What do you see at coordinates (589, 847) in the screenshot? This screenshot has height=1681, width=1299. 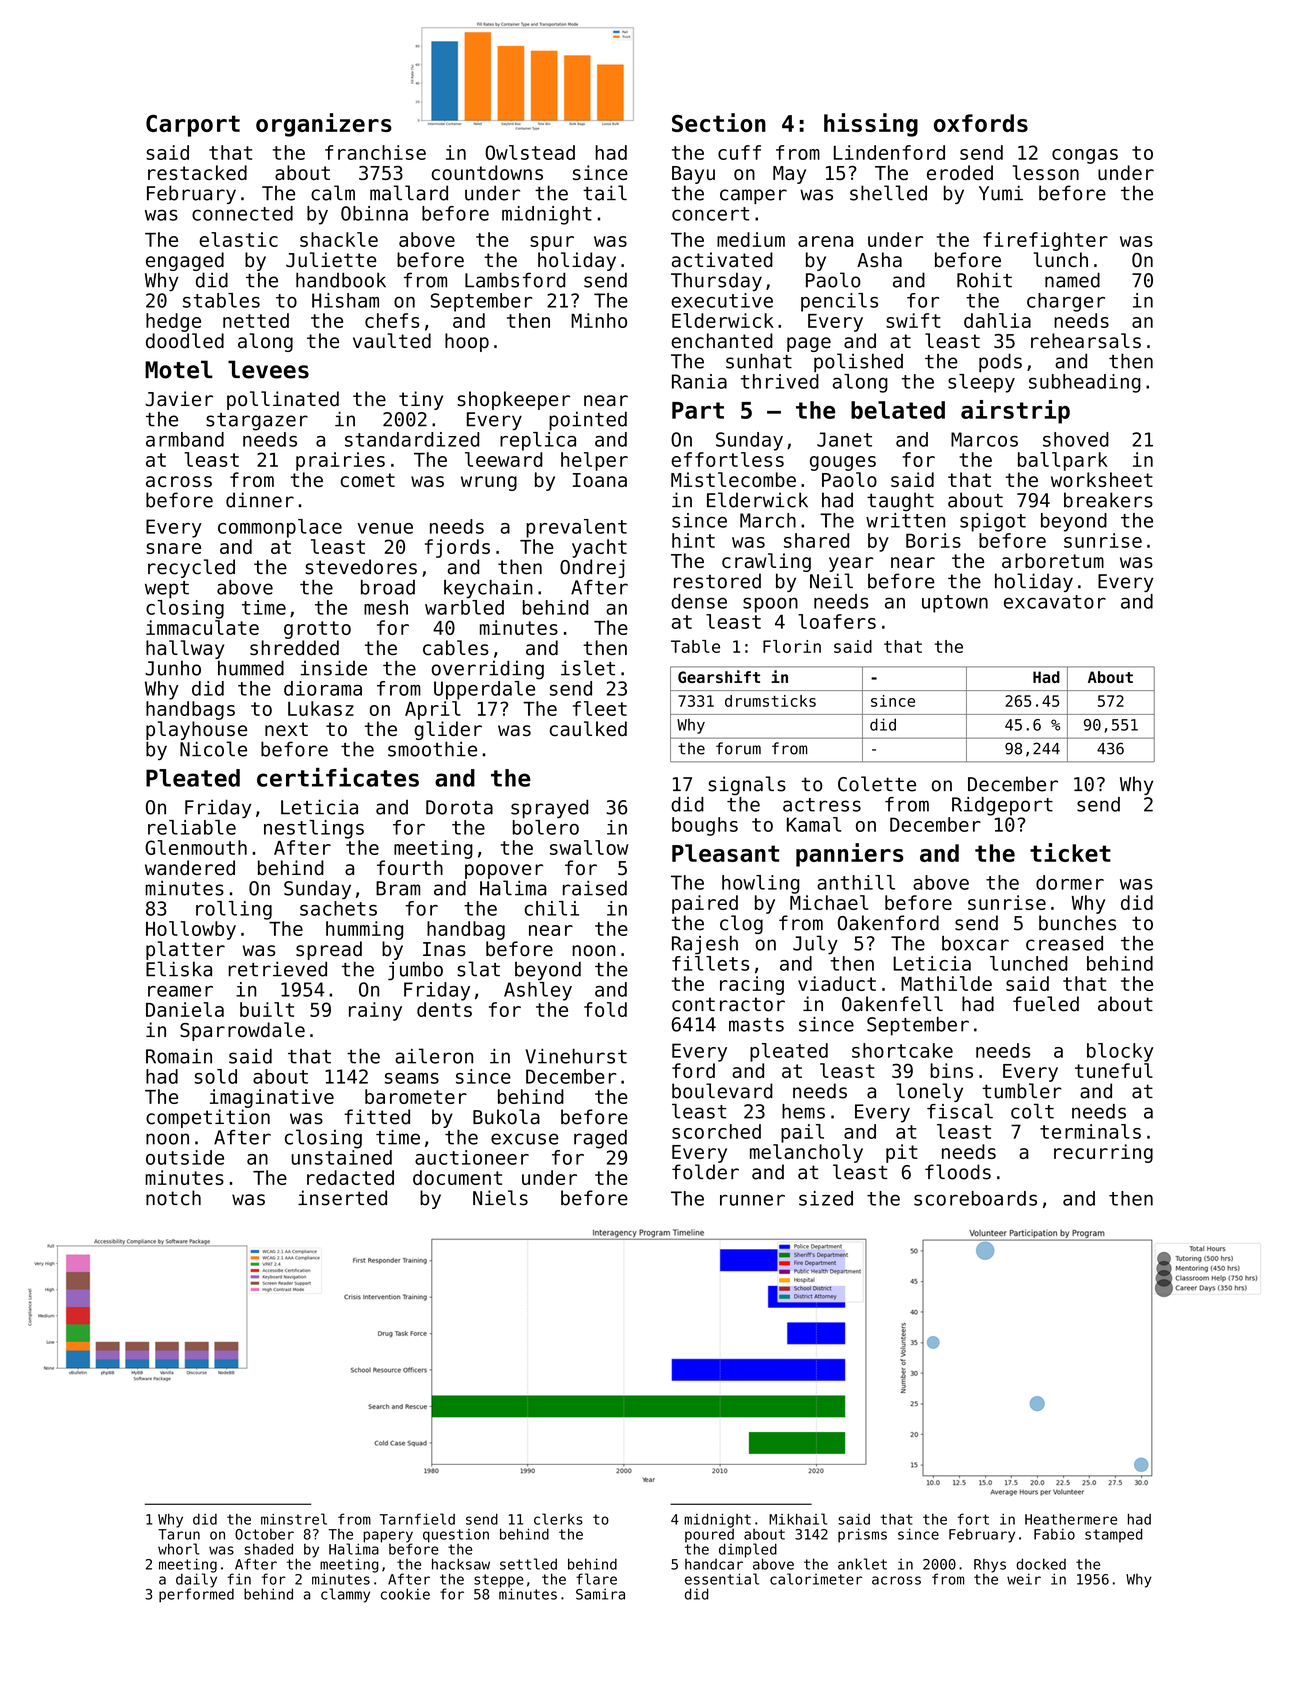 I see `swallow` at bounding box center [589, 847].
